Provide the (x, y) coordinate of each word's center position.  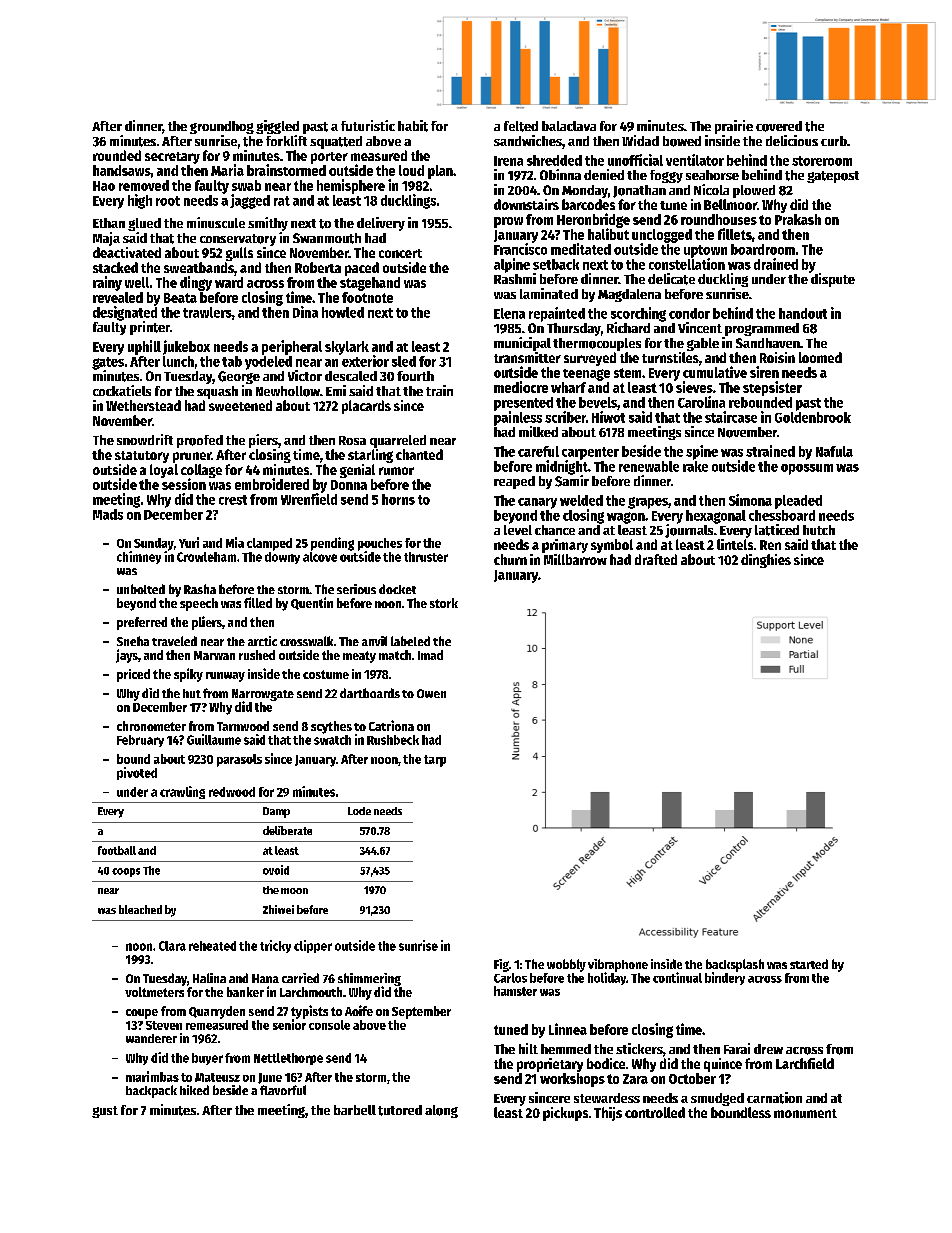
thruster (426, 557)
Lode (359, 811)
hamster (515, 991)
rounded (117, 155)
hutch (819, 530)
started (809, 964)
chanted (419, 454)
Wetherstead (143, 405)
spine (702, 452)
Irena (508, 161)
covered (779, 126)
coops (126, 872)
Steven (164, 1025)
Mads (108, 514)
